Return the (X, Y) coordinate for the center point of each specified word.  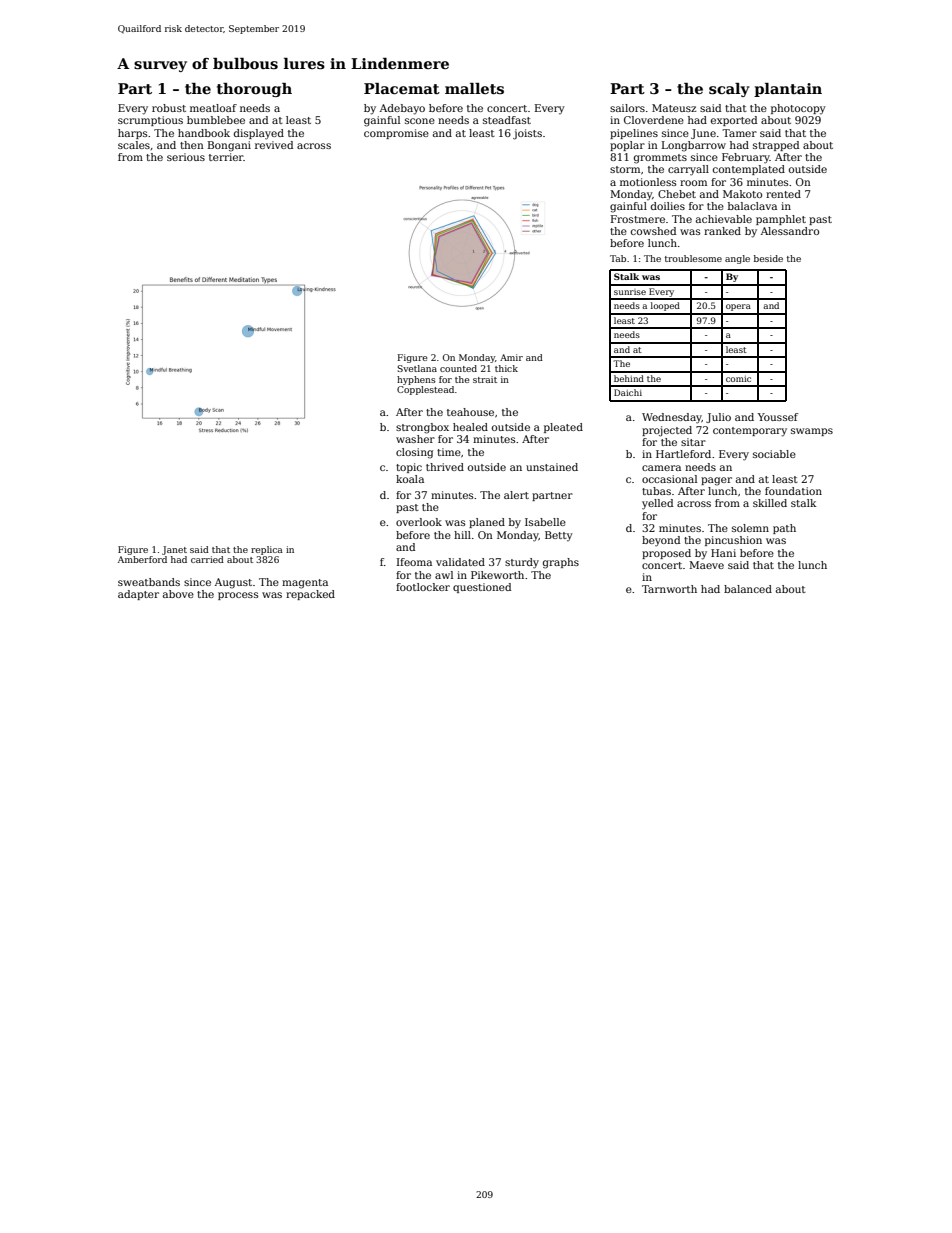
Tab (618, 258)
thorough (254, 90)
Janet (174, 550)
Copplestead (425, 390)
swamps (812, 432)
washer (415, 439)
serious (186, 157)
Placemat (402, 88)
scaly (729, 90)
